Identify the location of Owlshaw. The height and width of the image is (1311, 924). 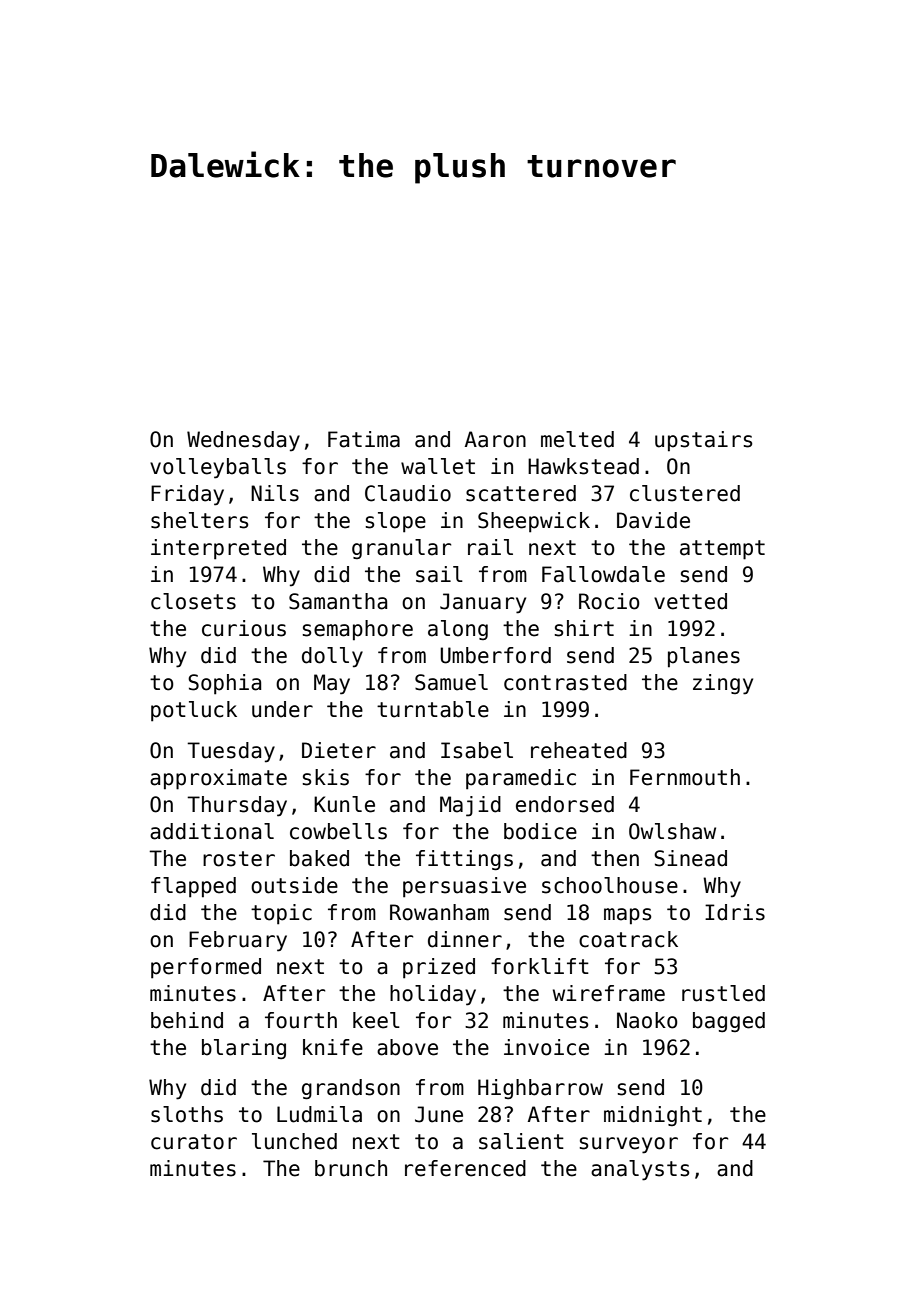
(672, 831).
